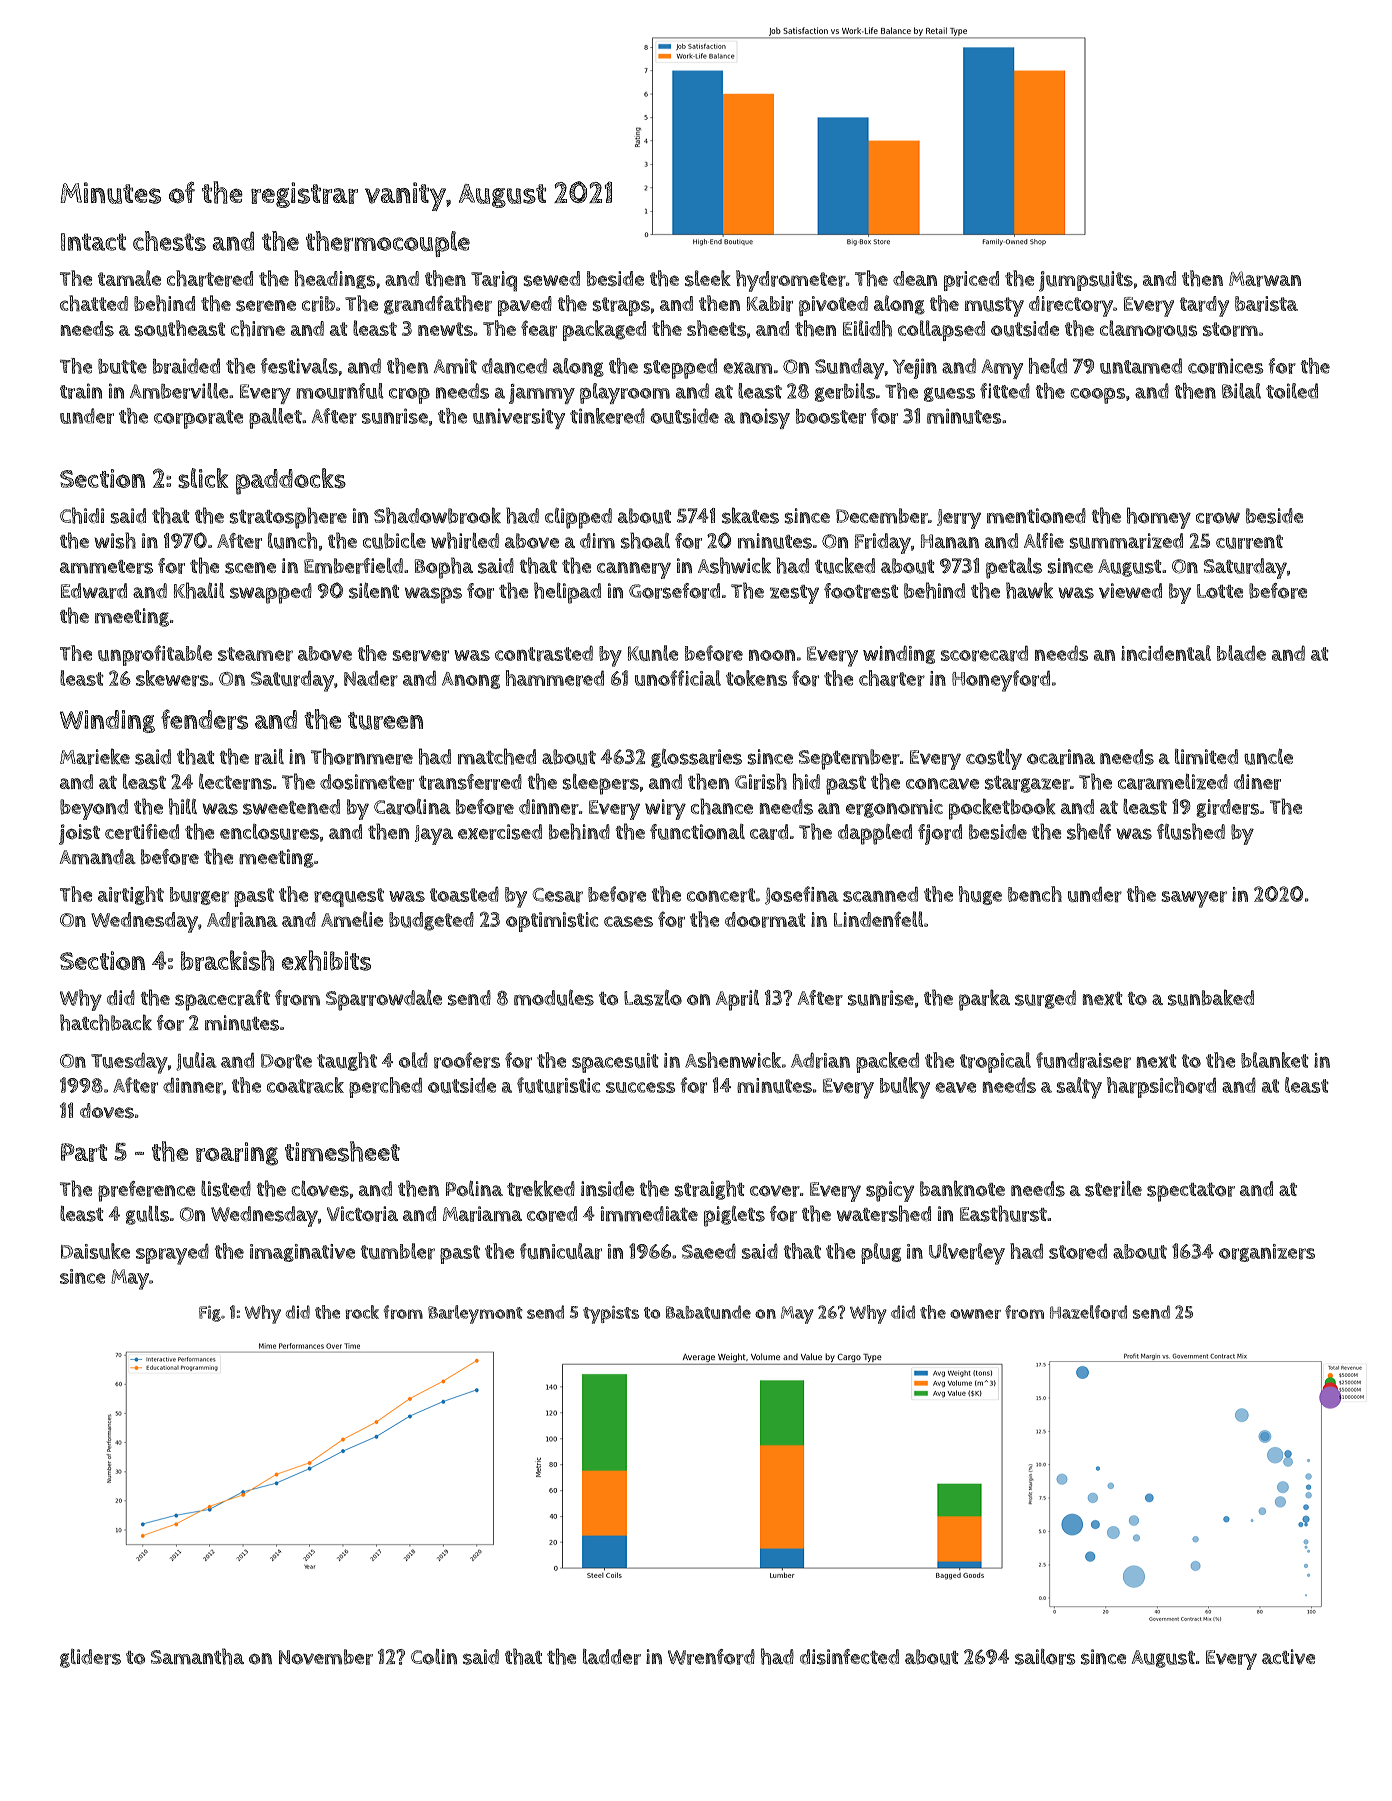 This image has height=1801, width=1392. Describe the element at coordinates (227, 960) in the image. I see `brackish` at that location.
